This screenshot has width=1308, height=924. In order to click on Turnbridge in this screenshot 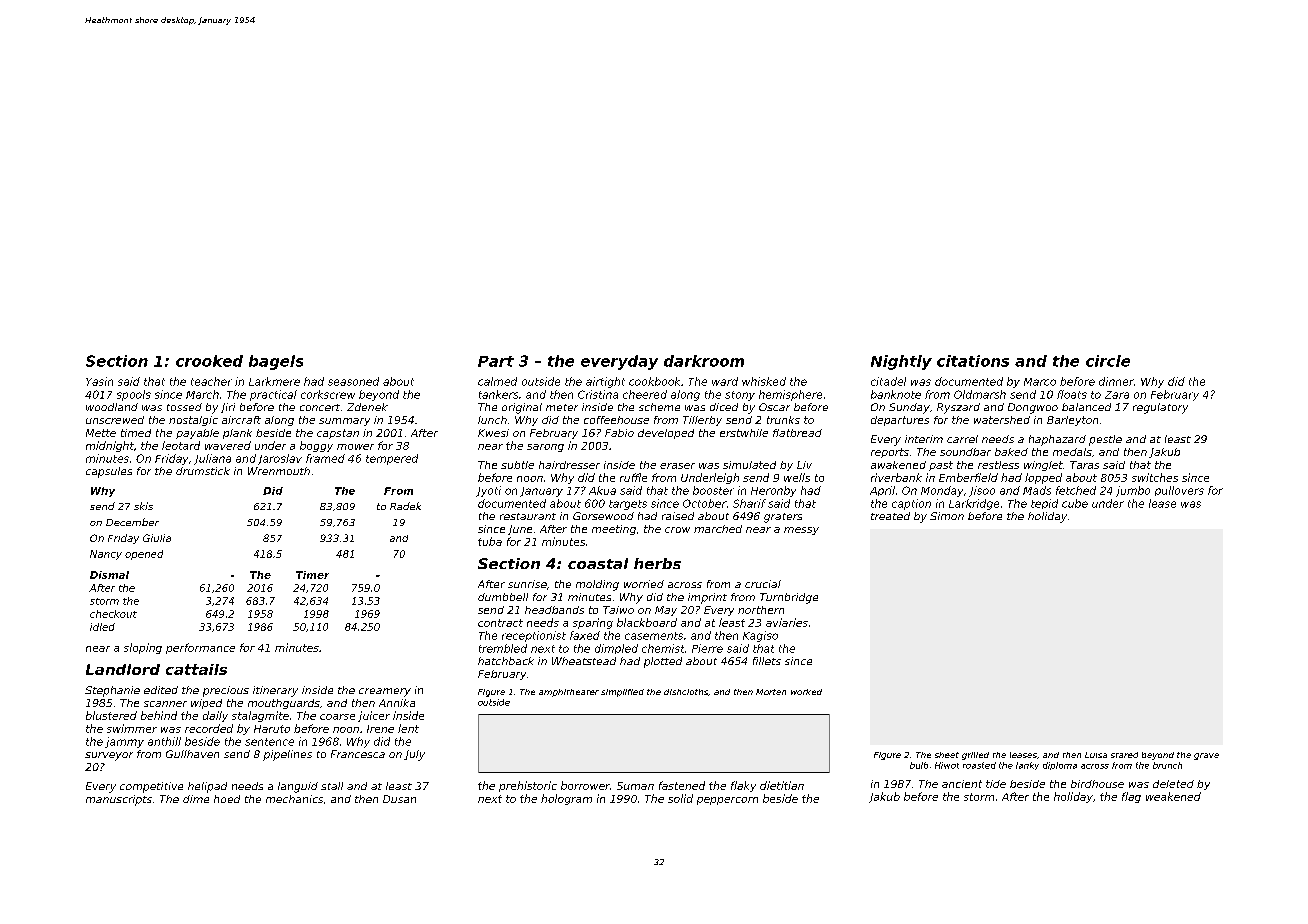, I will do `click(789, 598)`.
